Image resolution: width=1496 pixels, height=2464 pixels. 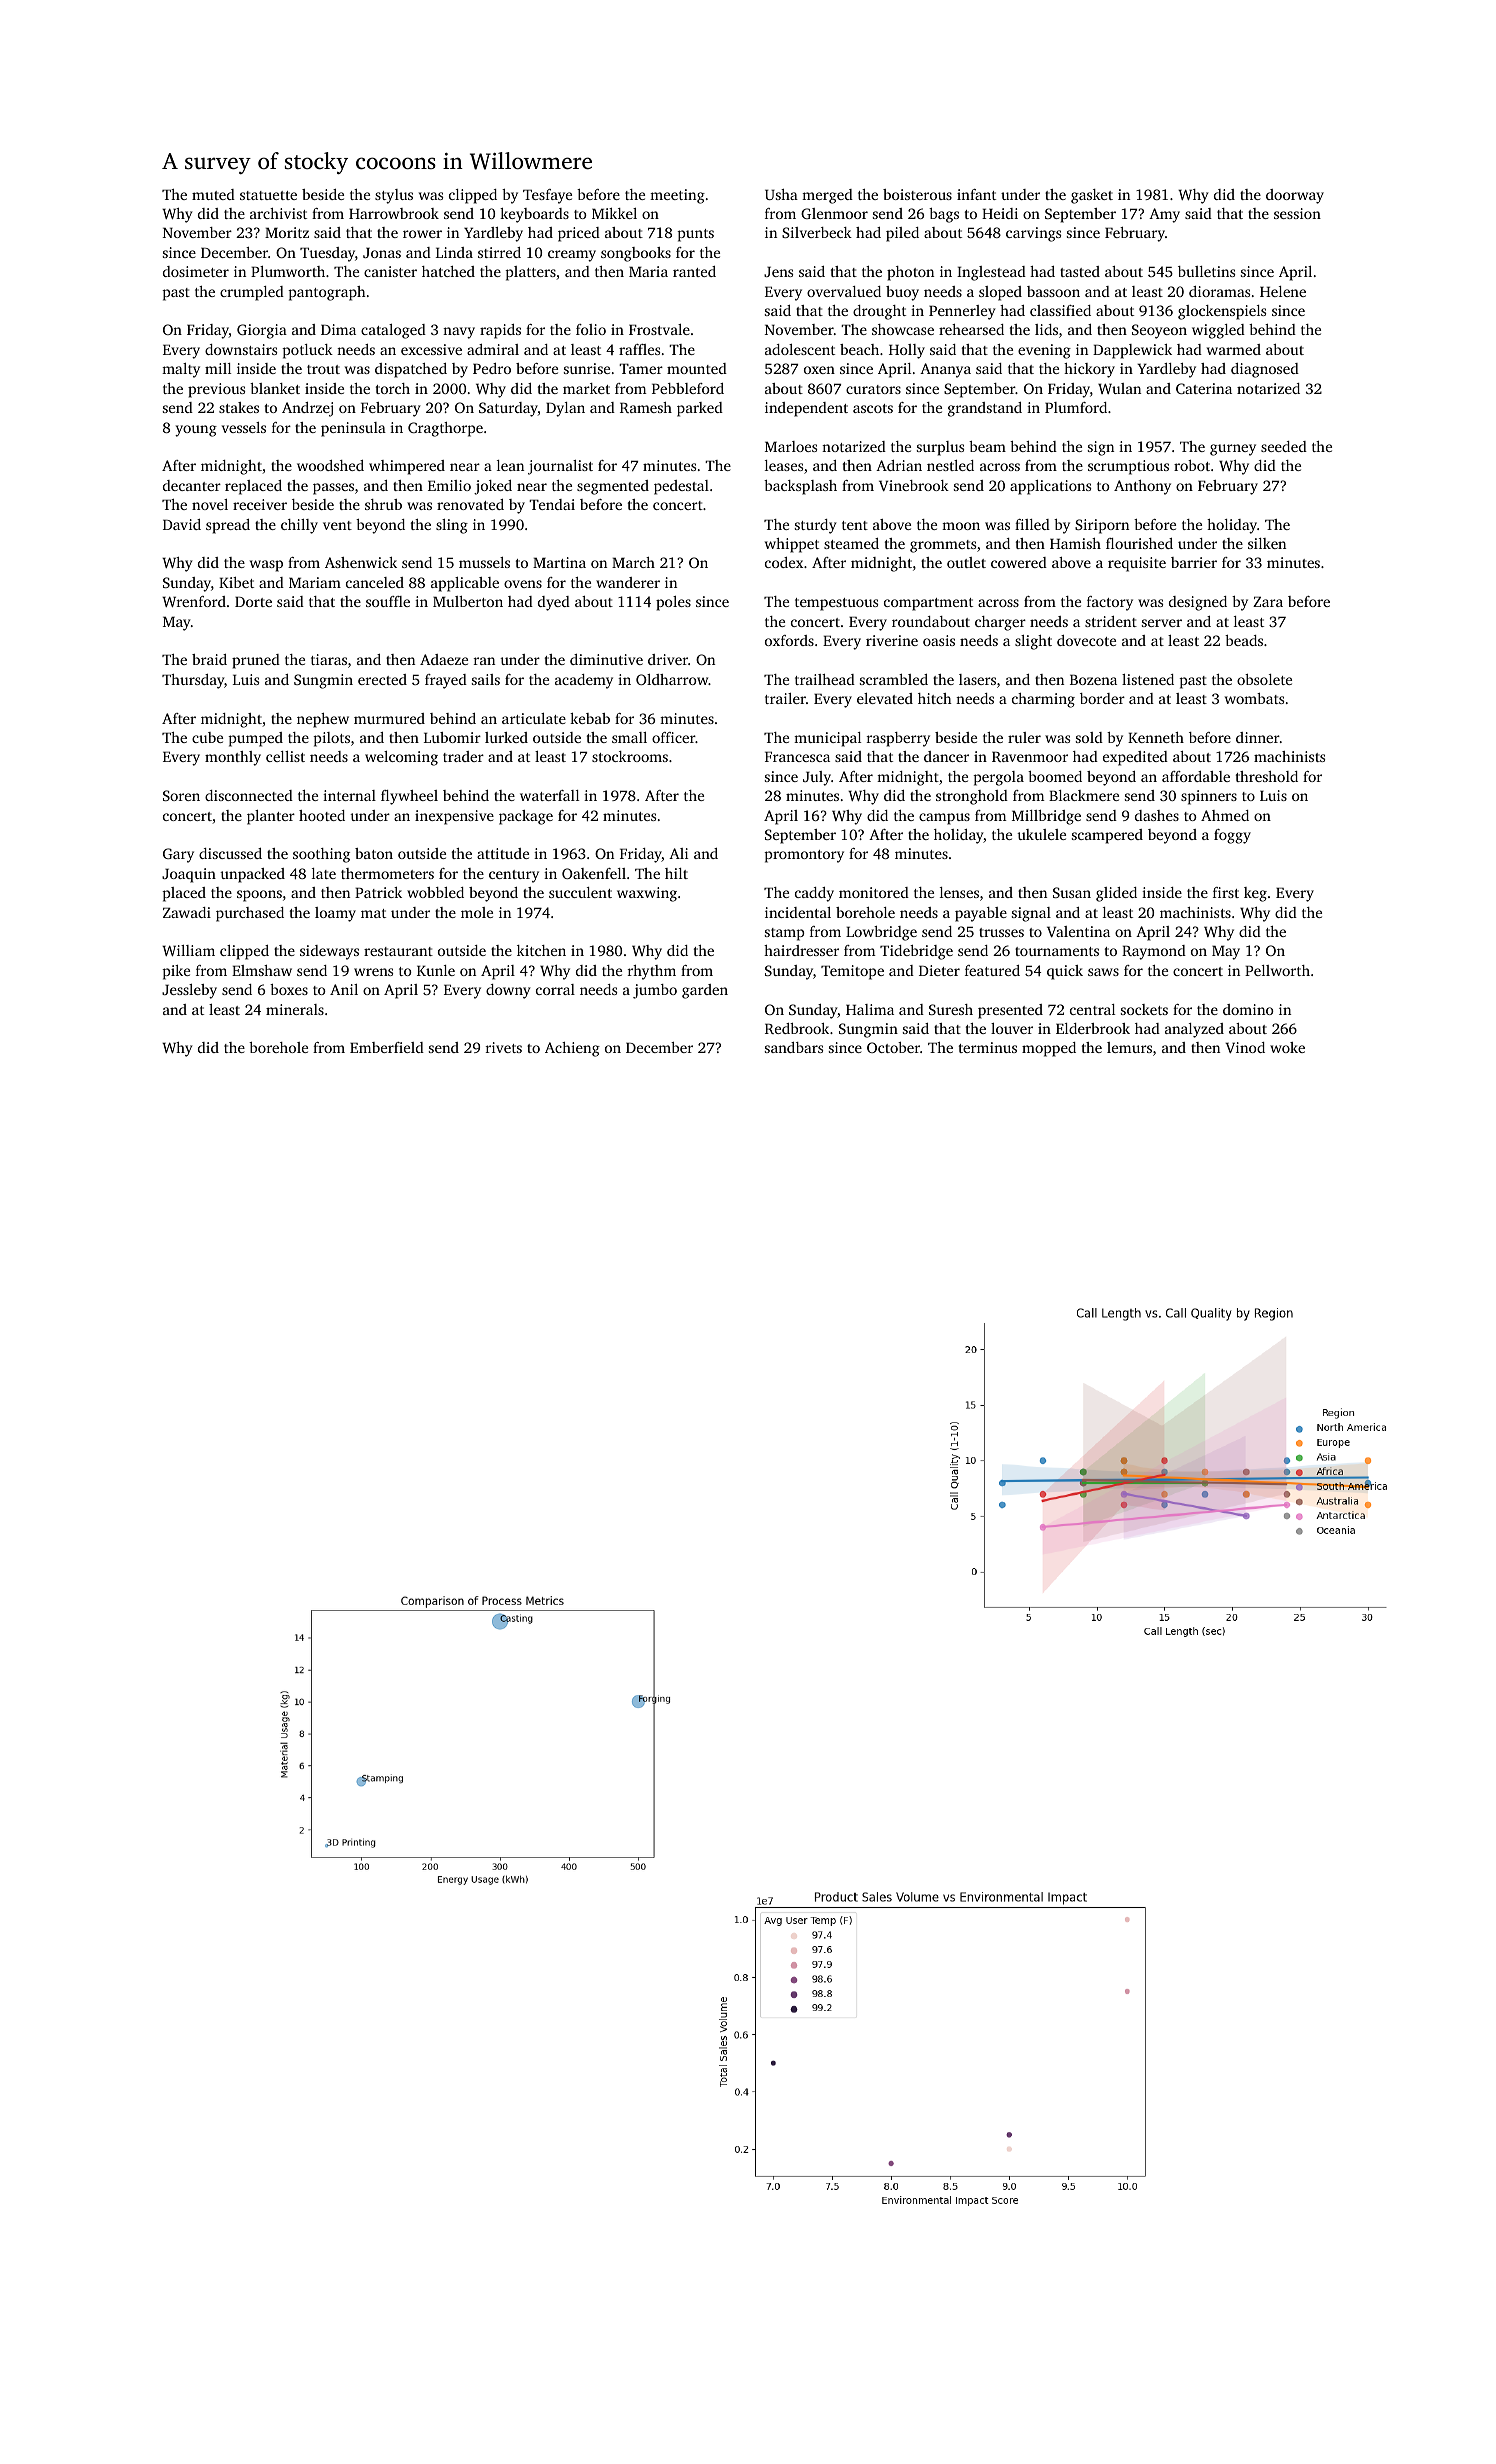 What do you see at coordinates (383, 504) in the screenshot?
I see `shrub` at bounding box center [383, 504].
